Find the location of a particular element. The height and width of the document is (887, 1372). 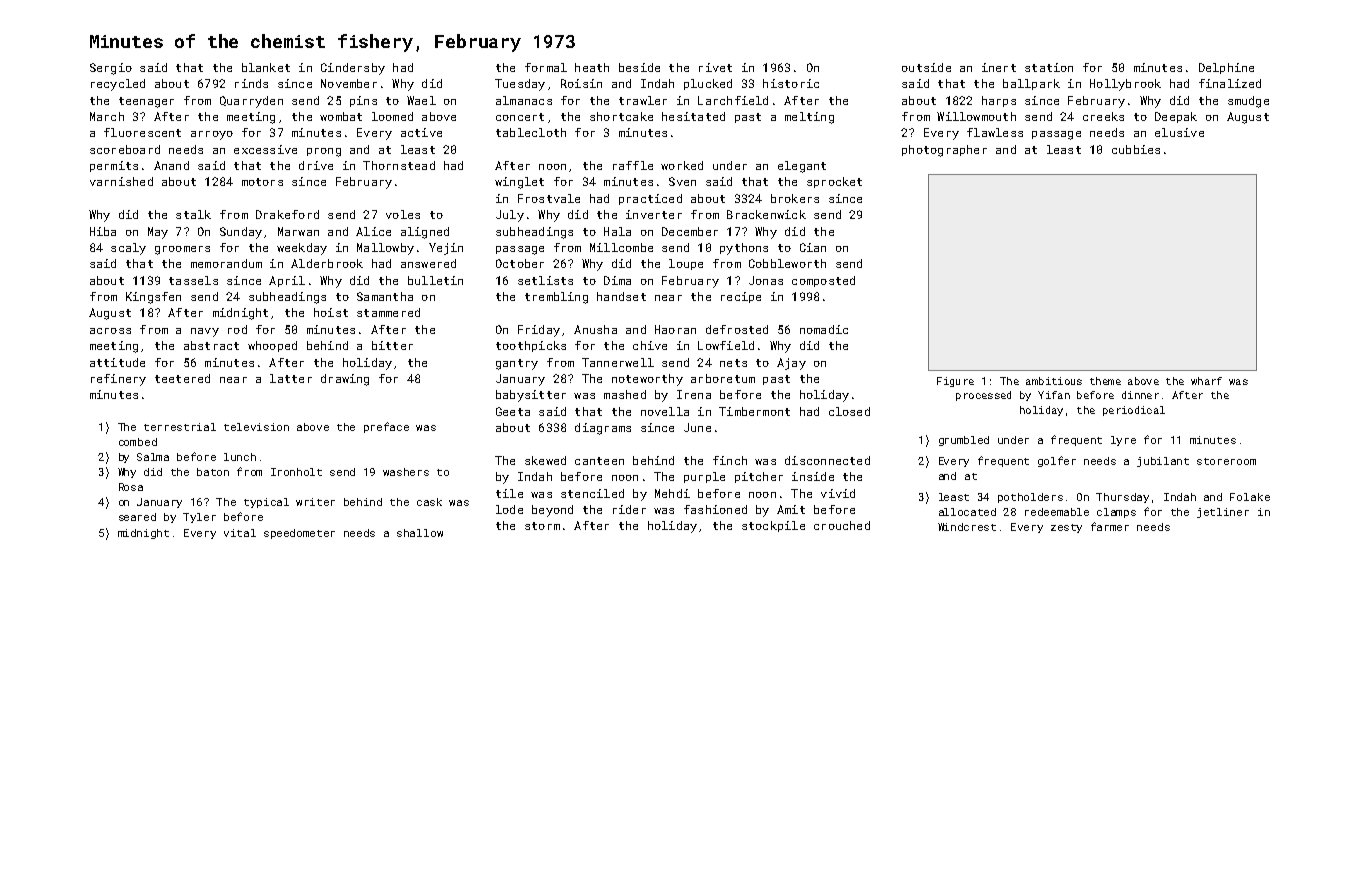

Ironholt is located at coordinates (296, 472).
